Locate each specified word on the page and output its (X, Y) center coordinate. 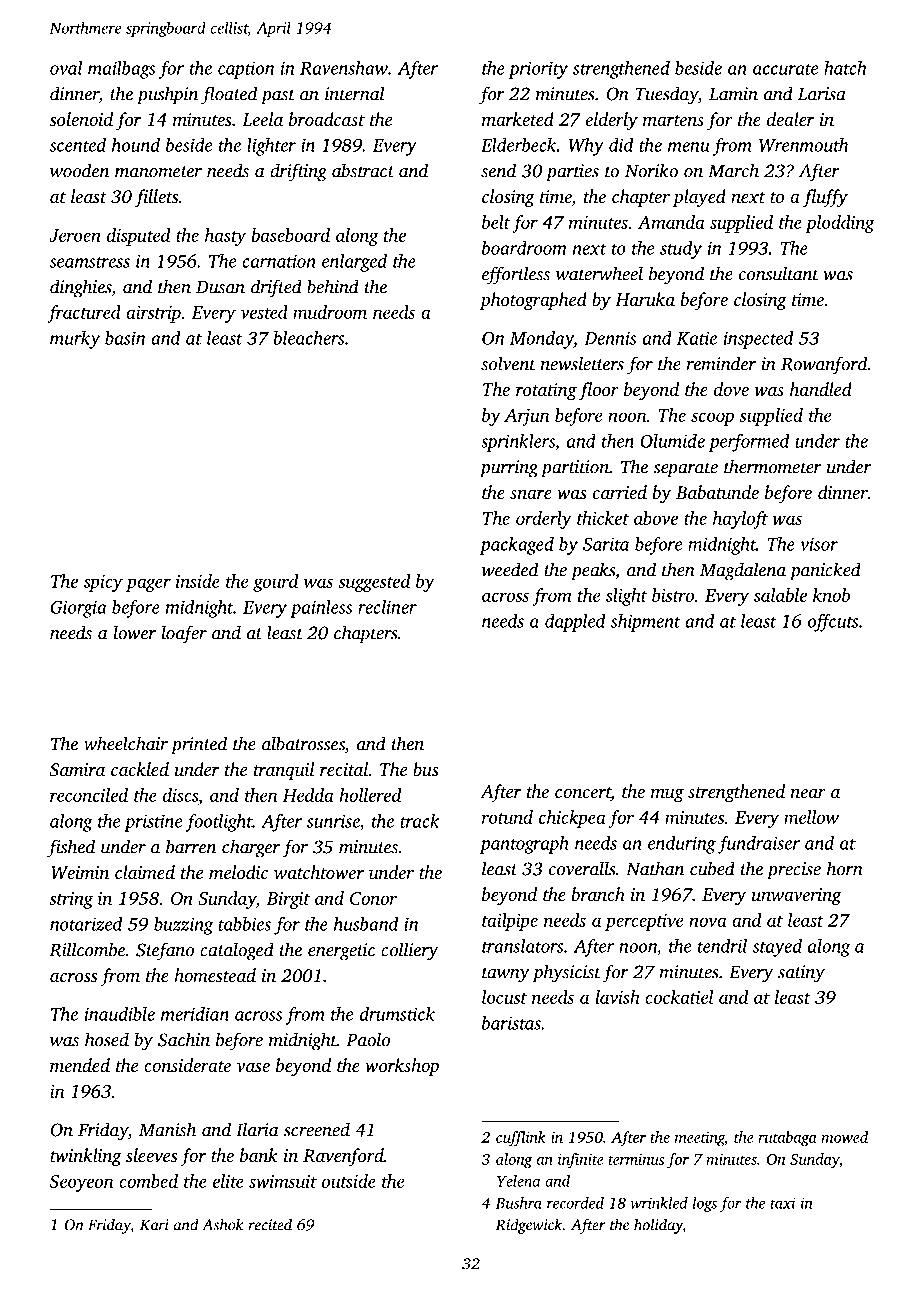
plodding (839, 224)
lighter (271, 147)
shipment (646, 623)
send (498, 170)
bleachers (309, 338)
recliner (387, 607)
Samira (77, 770)
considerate (187, 1065)
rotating (546, 391)
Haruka (645, 299)
